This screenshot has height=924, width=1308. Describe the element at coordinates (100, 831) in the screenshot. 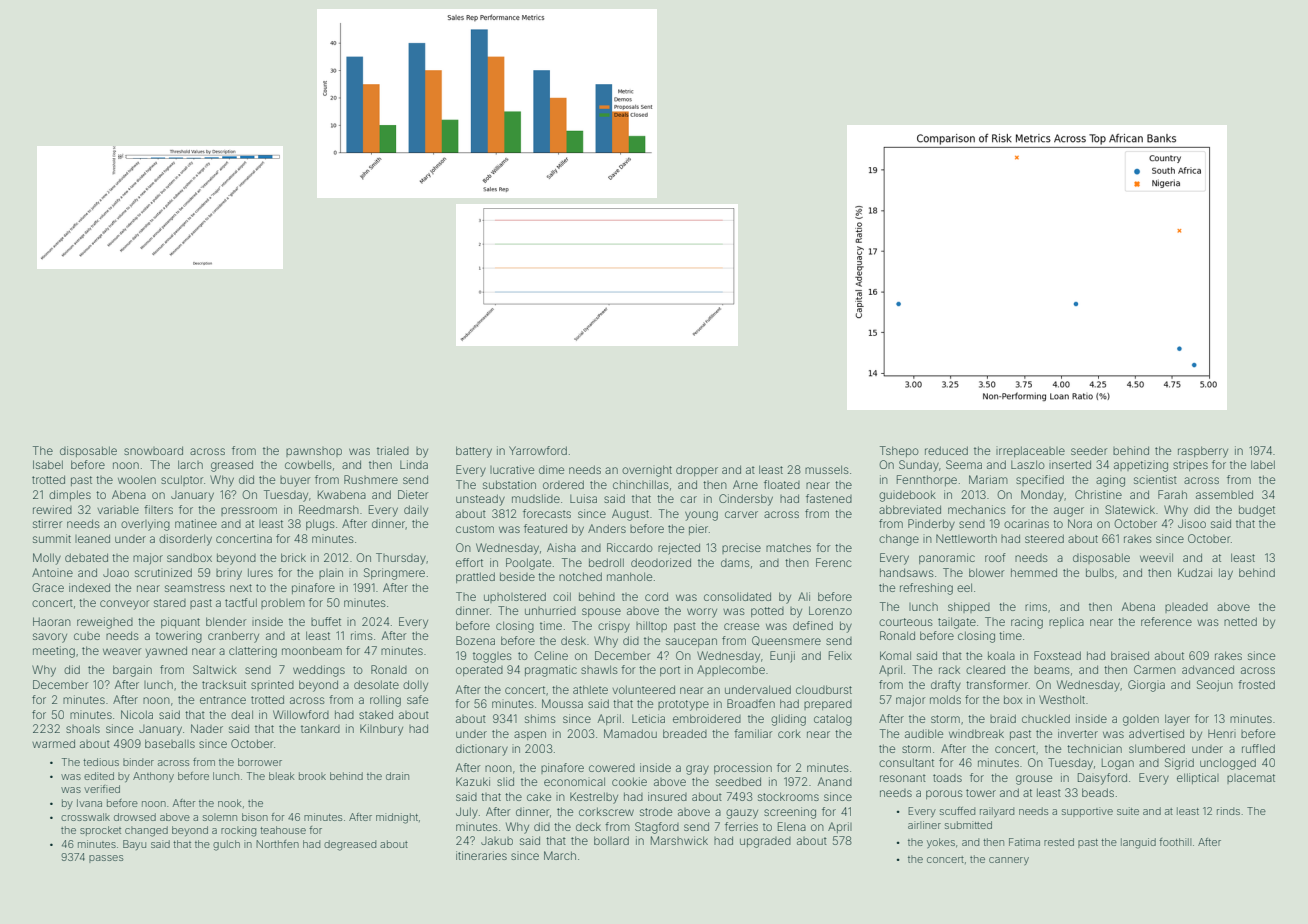

I see `sprocket` at that location.
